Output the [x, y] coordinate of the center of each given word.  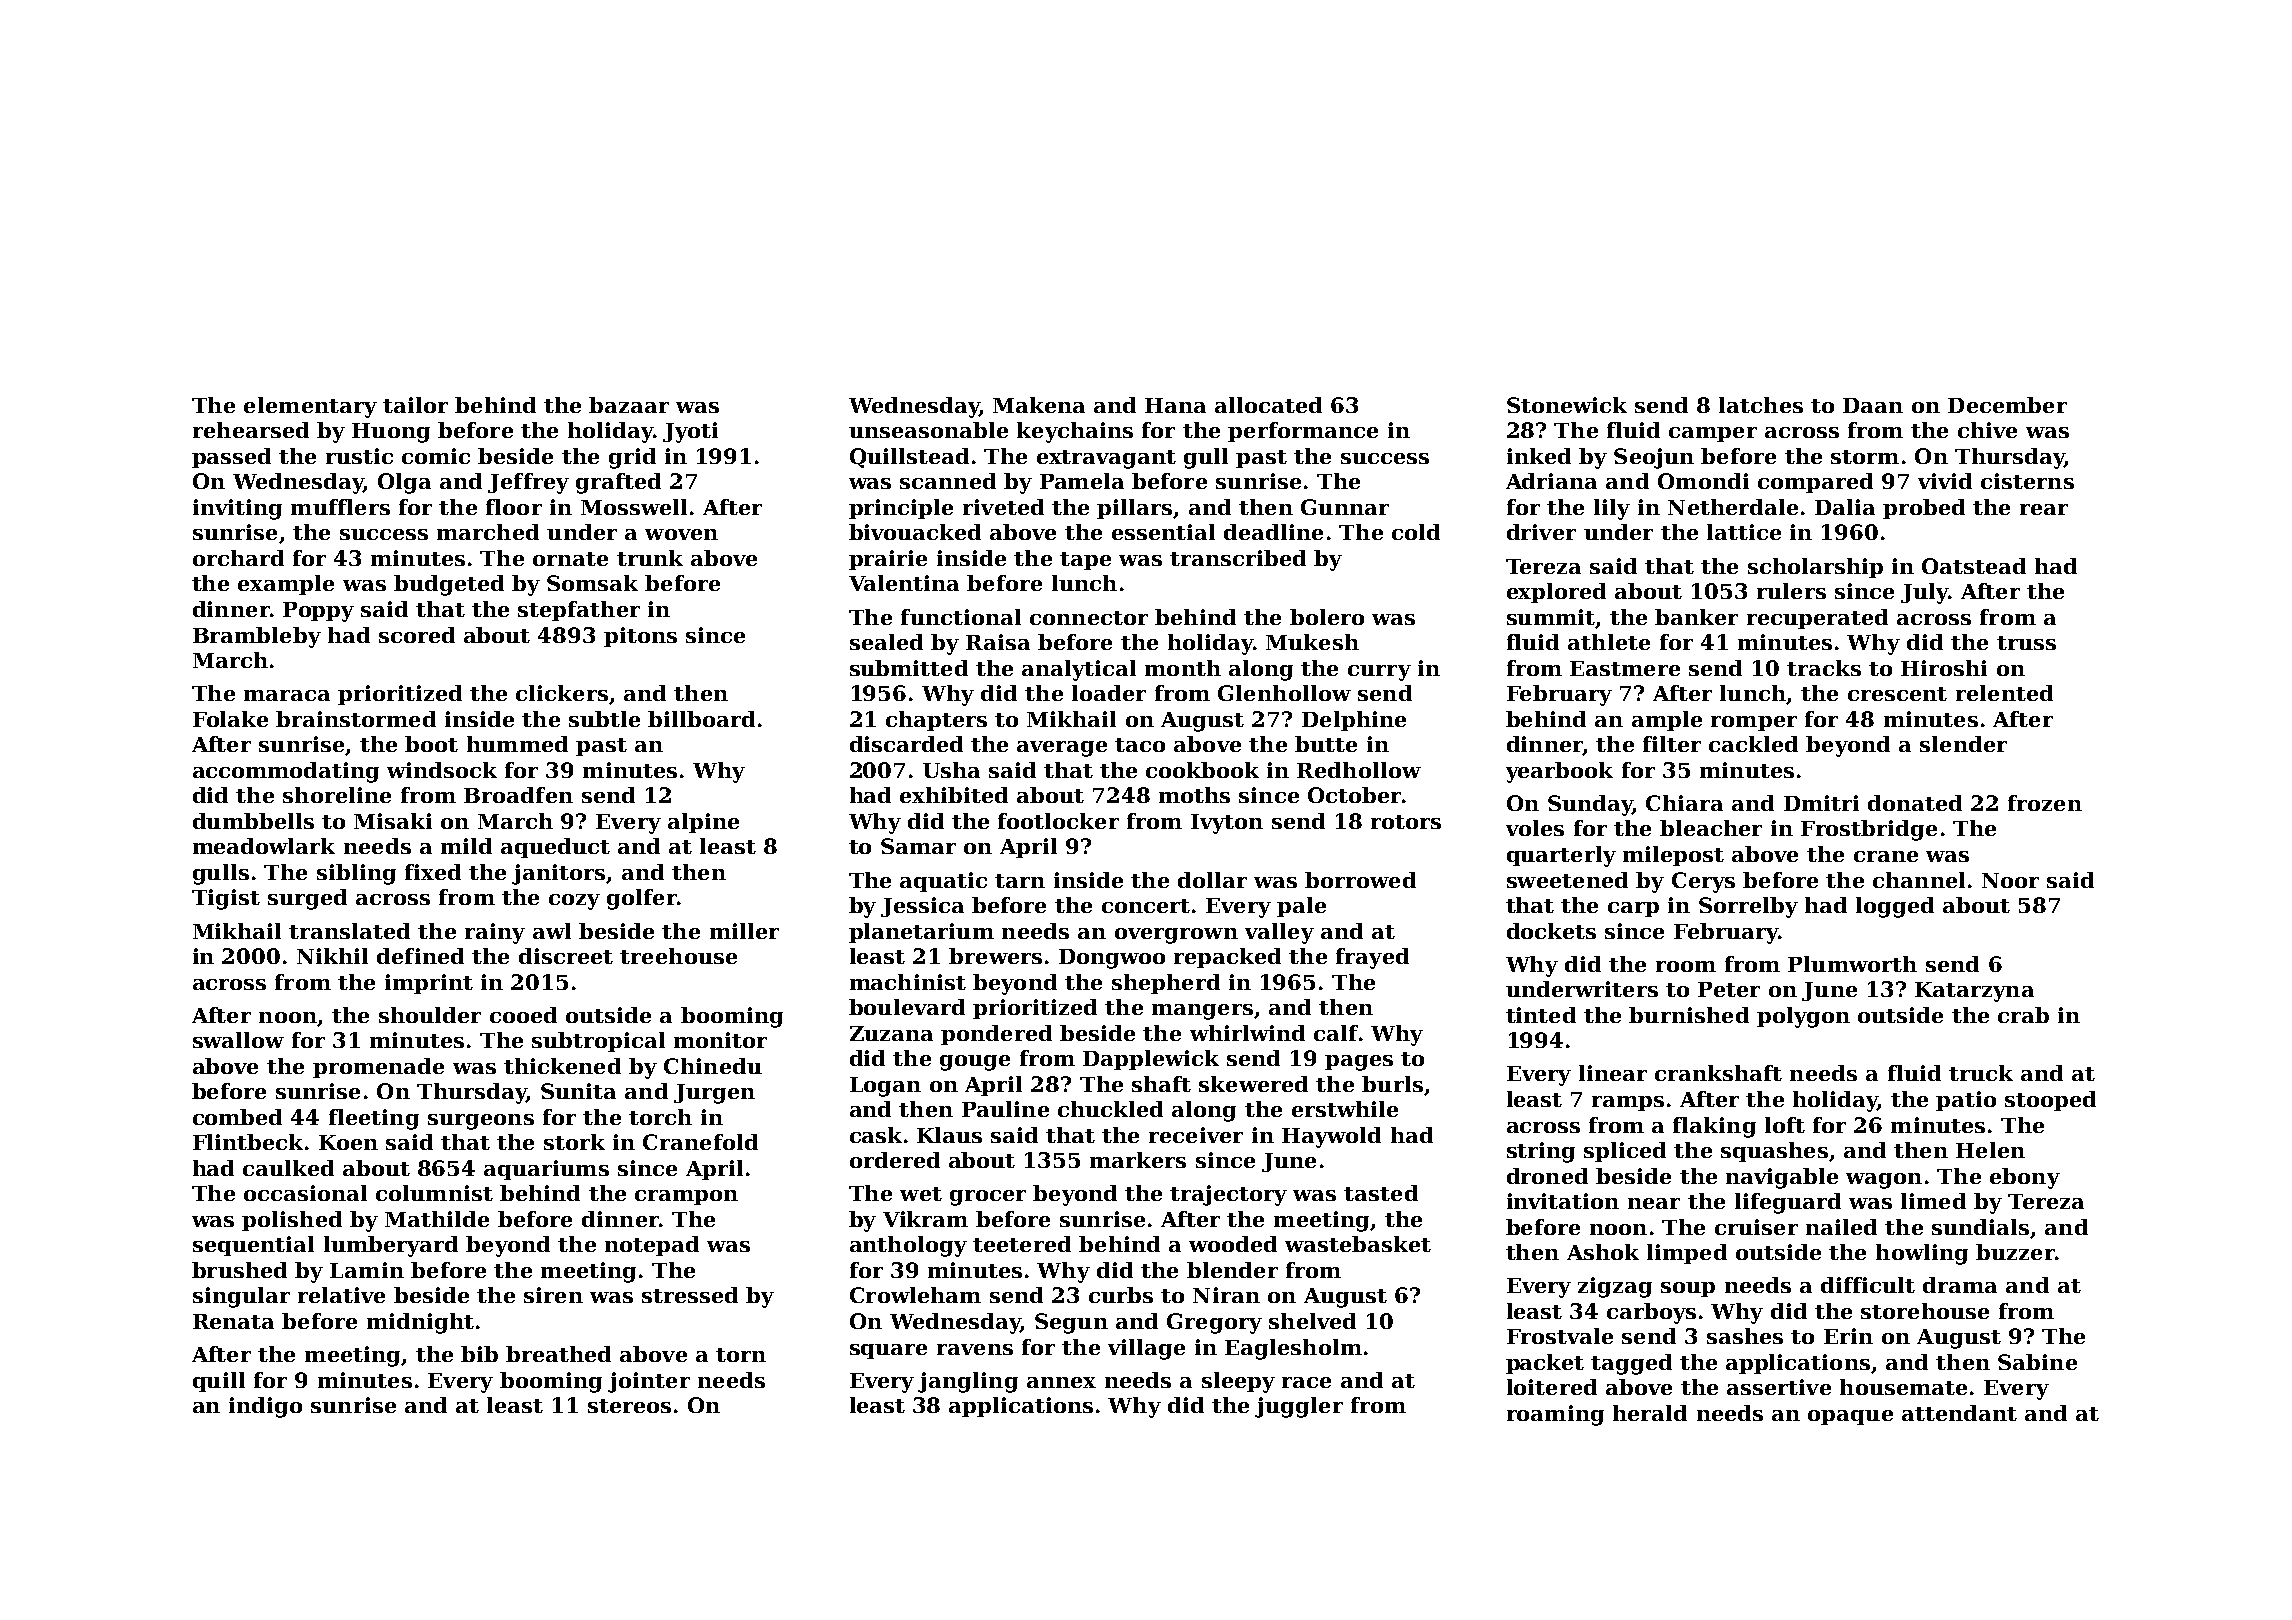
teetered [1022, 1244]
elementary [310, 407]
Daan [1873, 405]
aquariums [546, 1170]
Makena [1039, 405]
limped [1687, 1254]
